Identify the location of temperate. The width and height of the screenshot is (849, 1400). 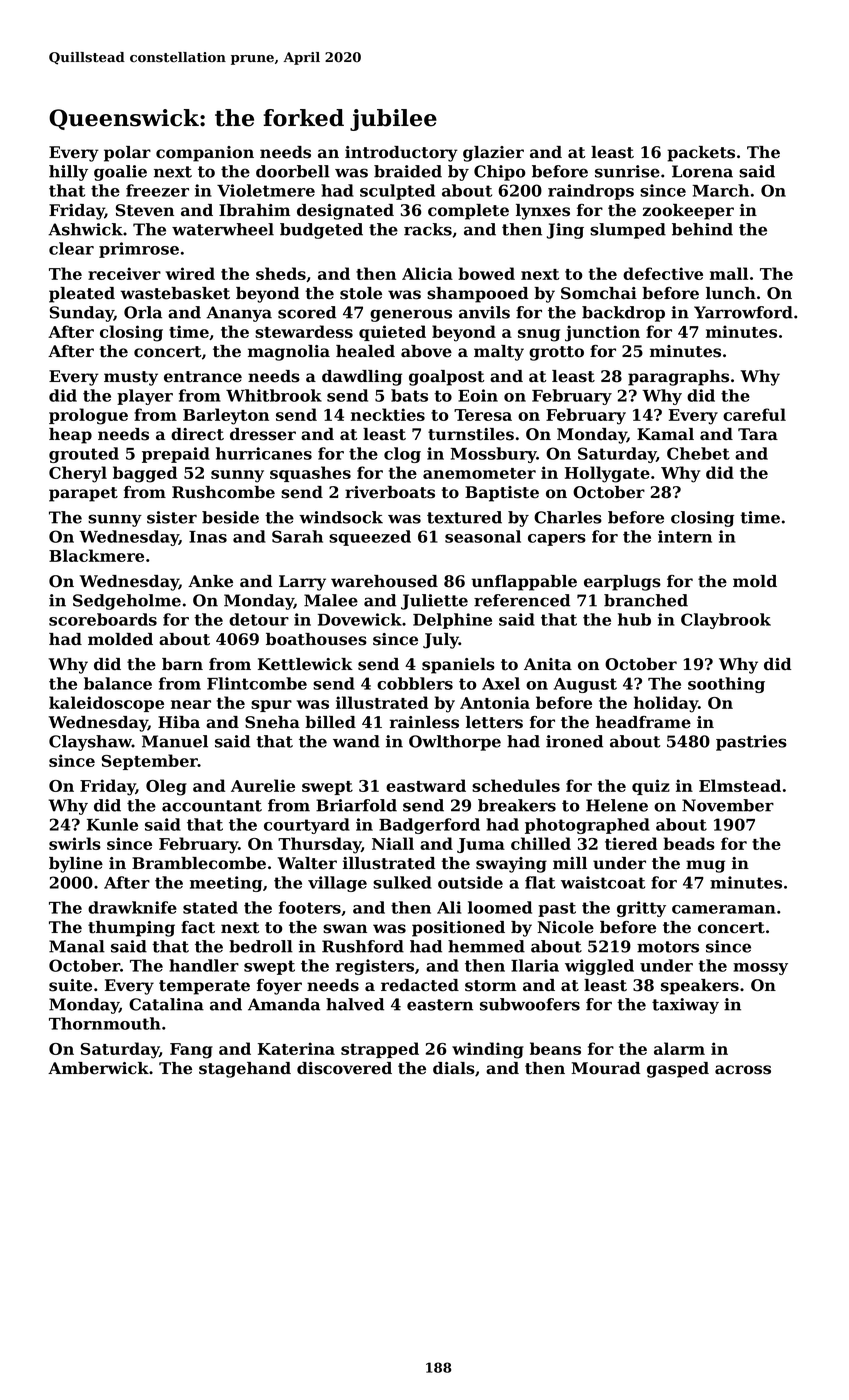
(204, 987).
